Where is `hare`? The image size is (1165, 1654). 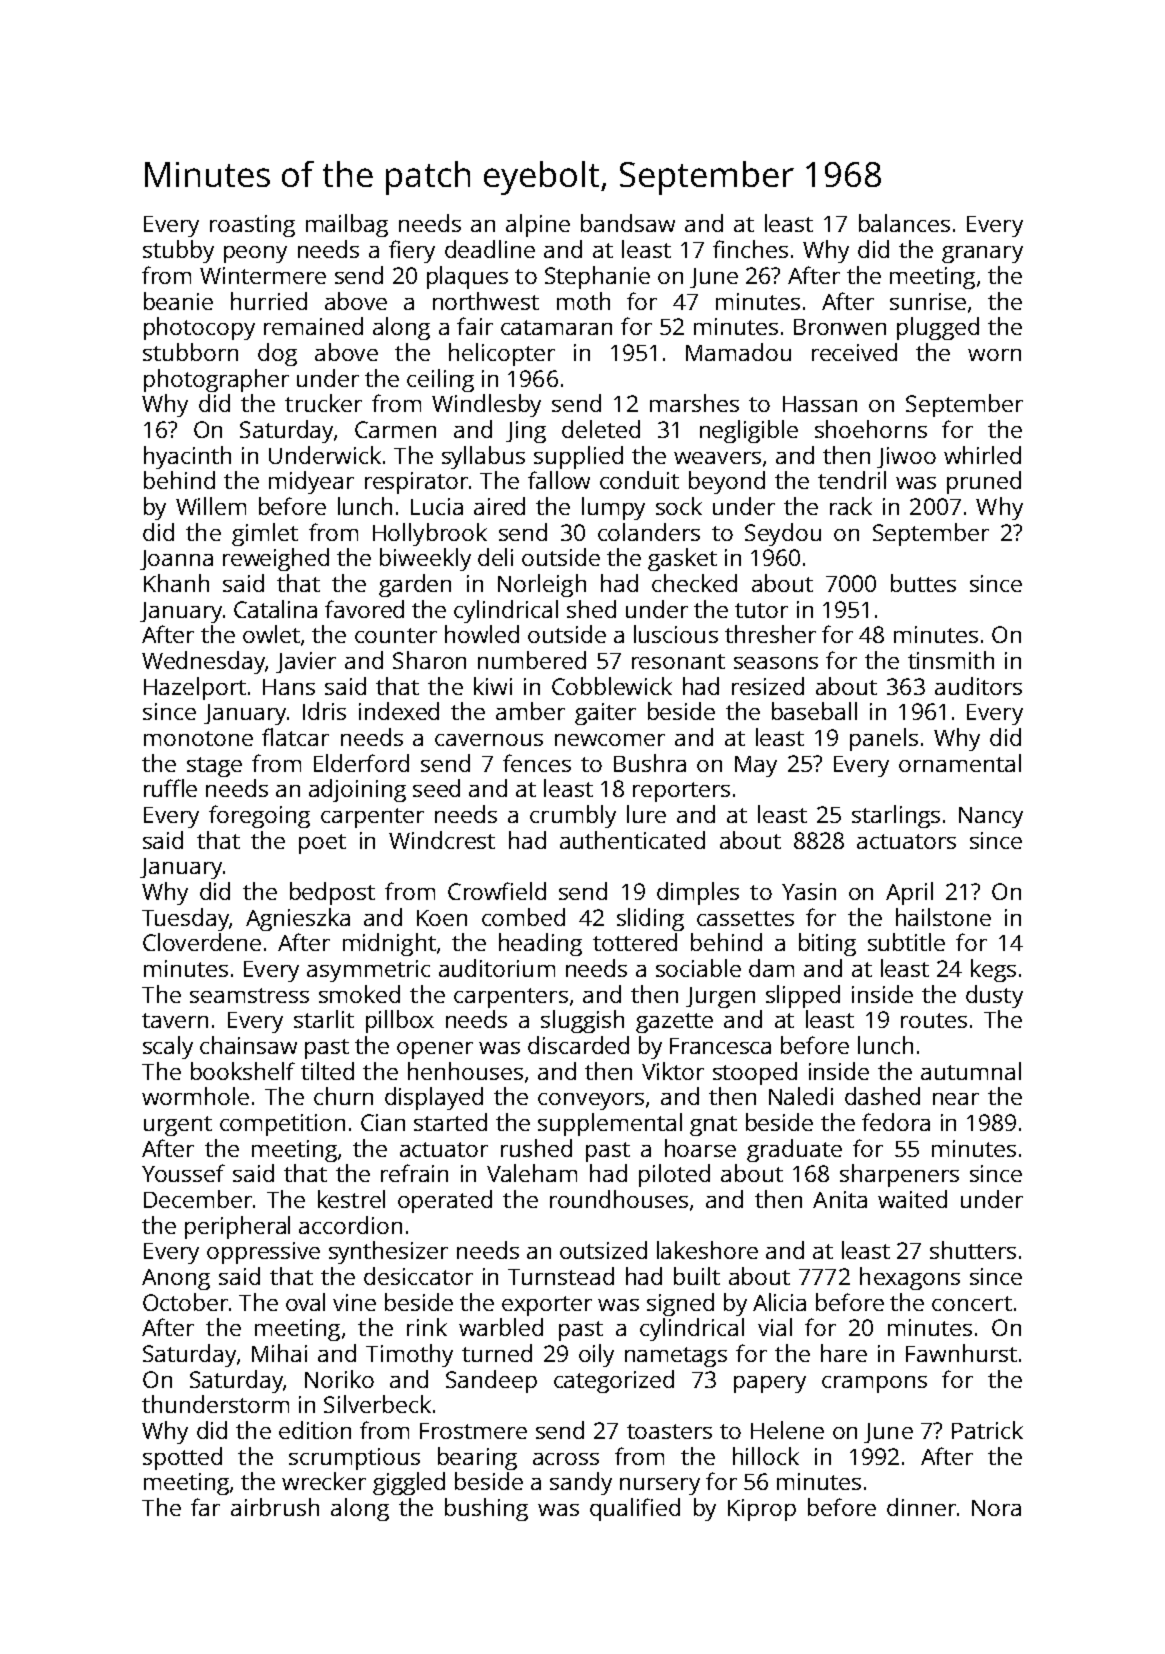 hare is located at coordinates (844, 1353).
